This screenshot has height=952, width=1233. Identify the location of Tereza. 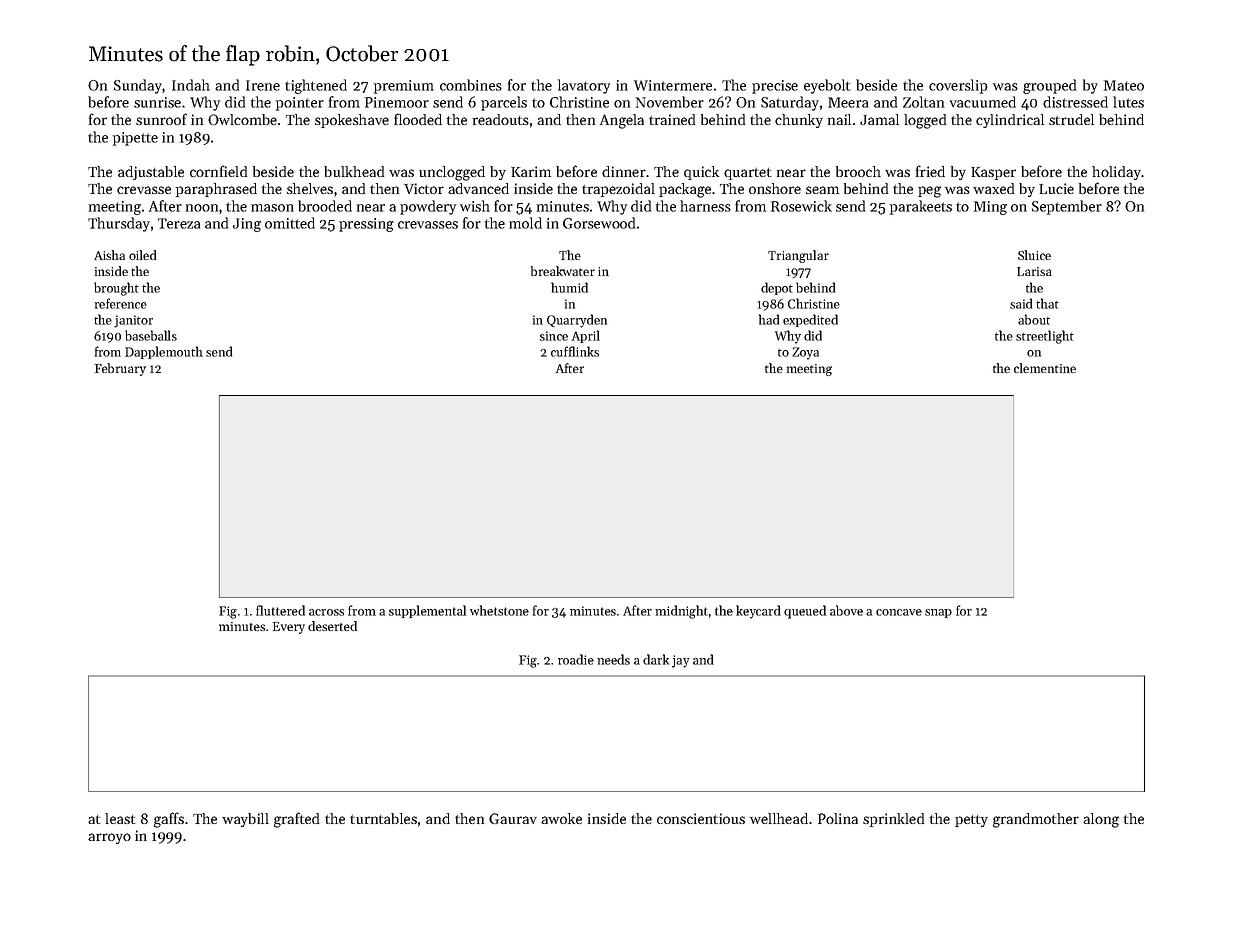
(179, 223).
